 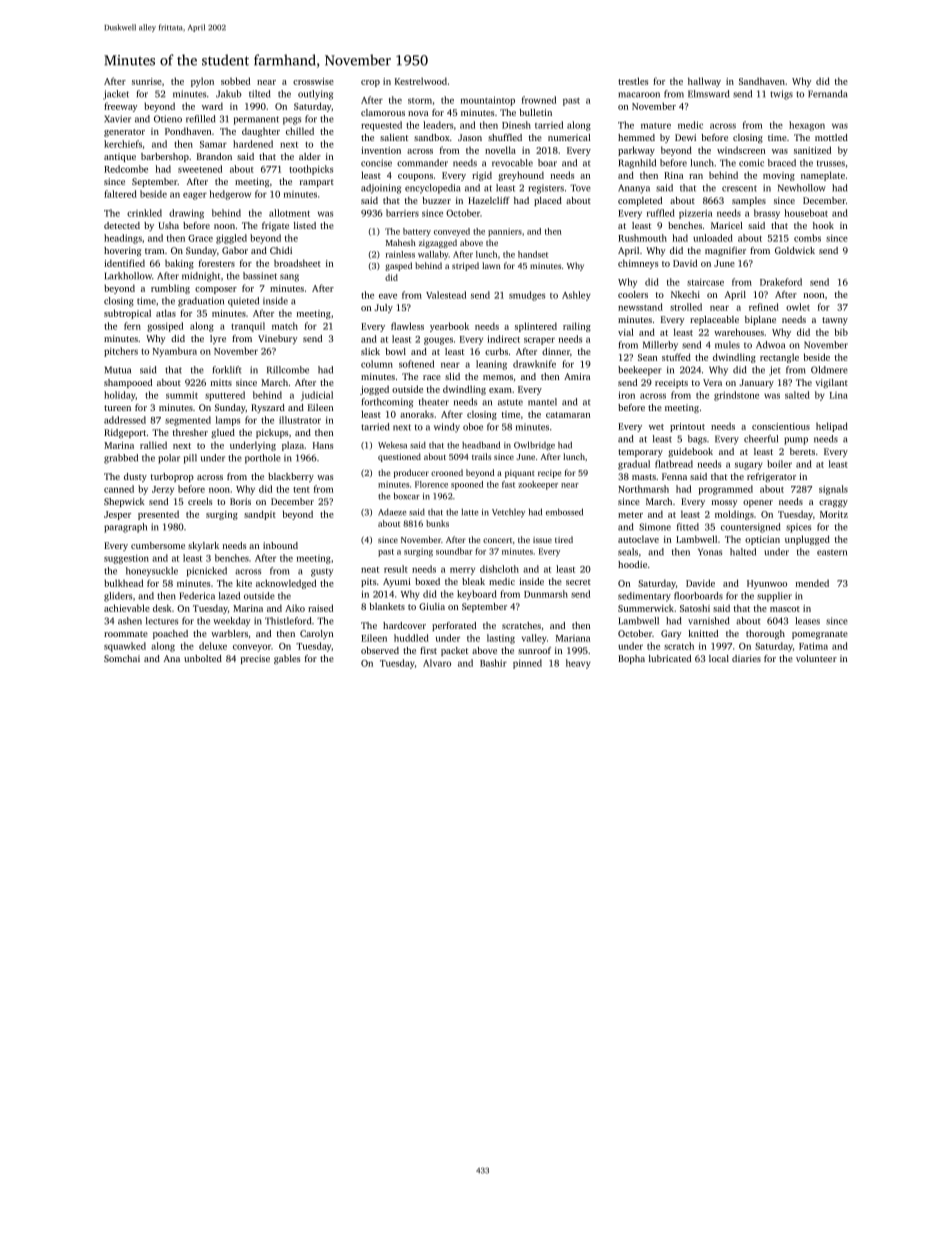 I want to click on thorough, so click(x=765, y=634).
